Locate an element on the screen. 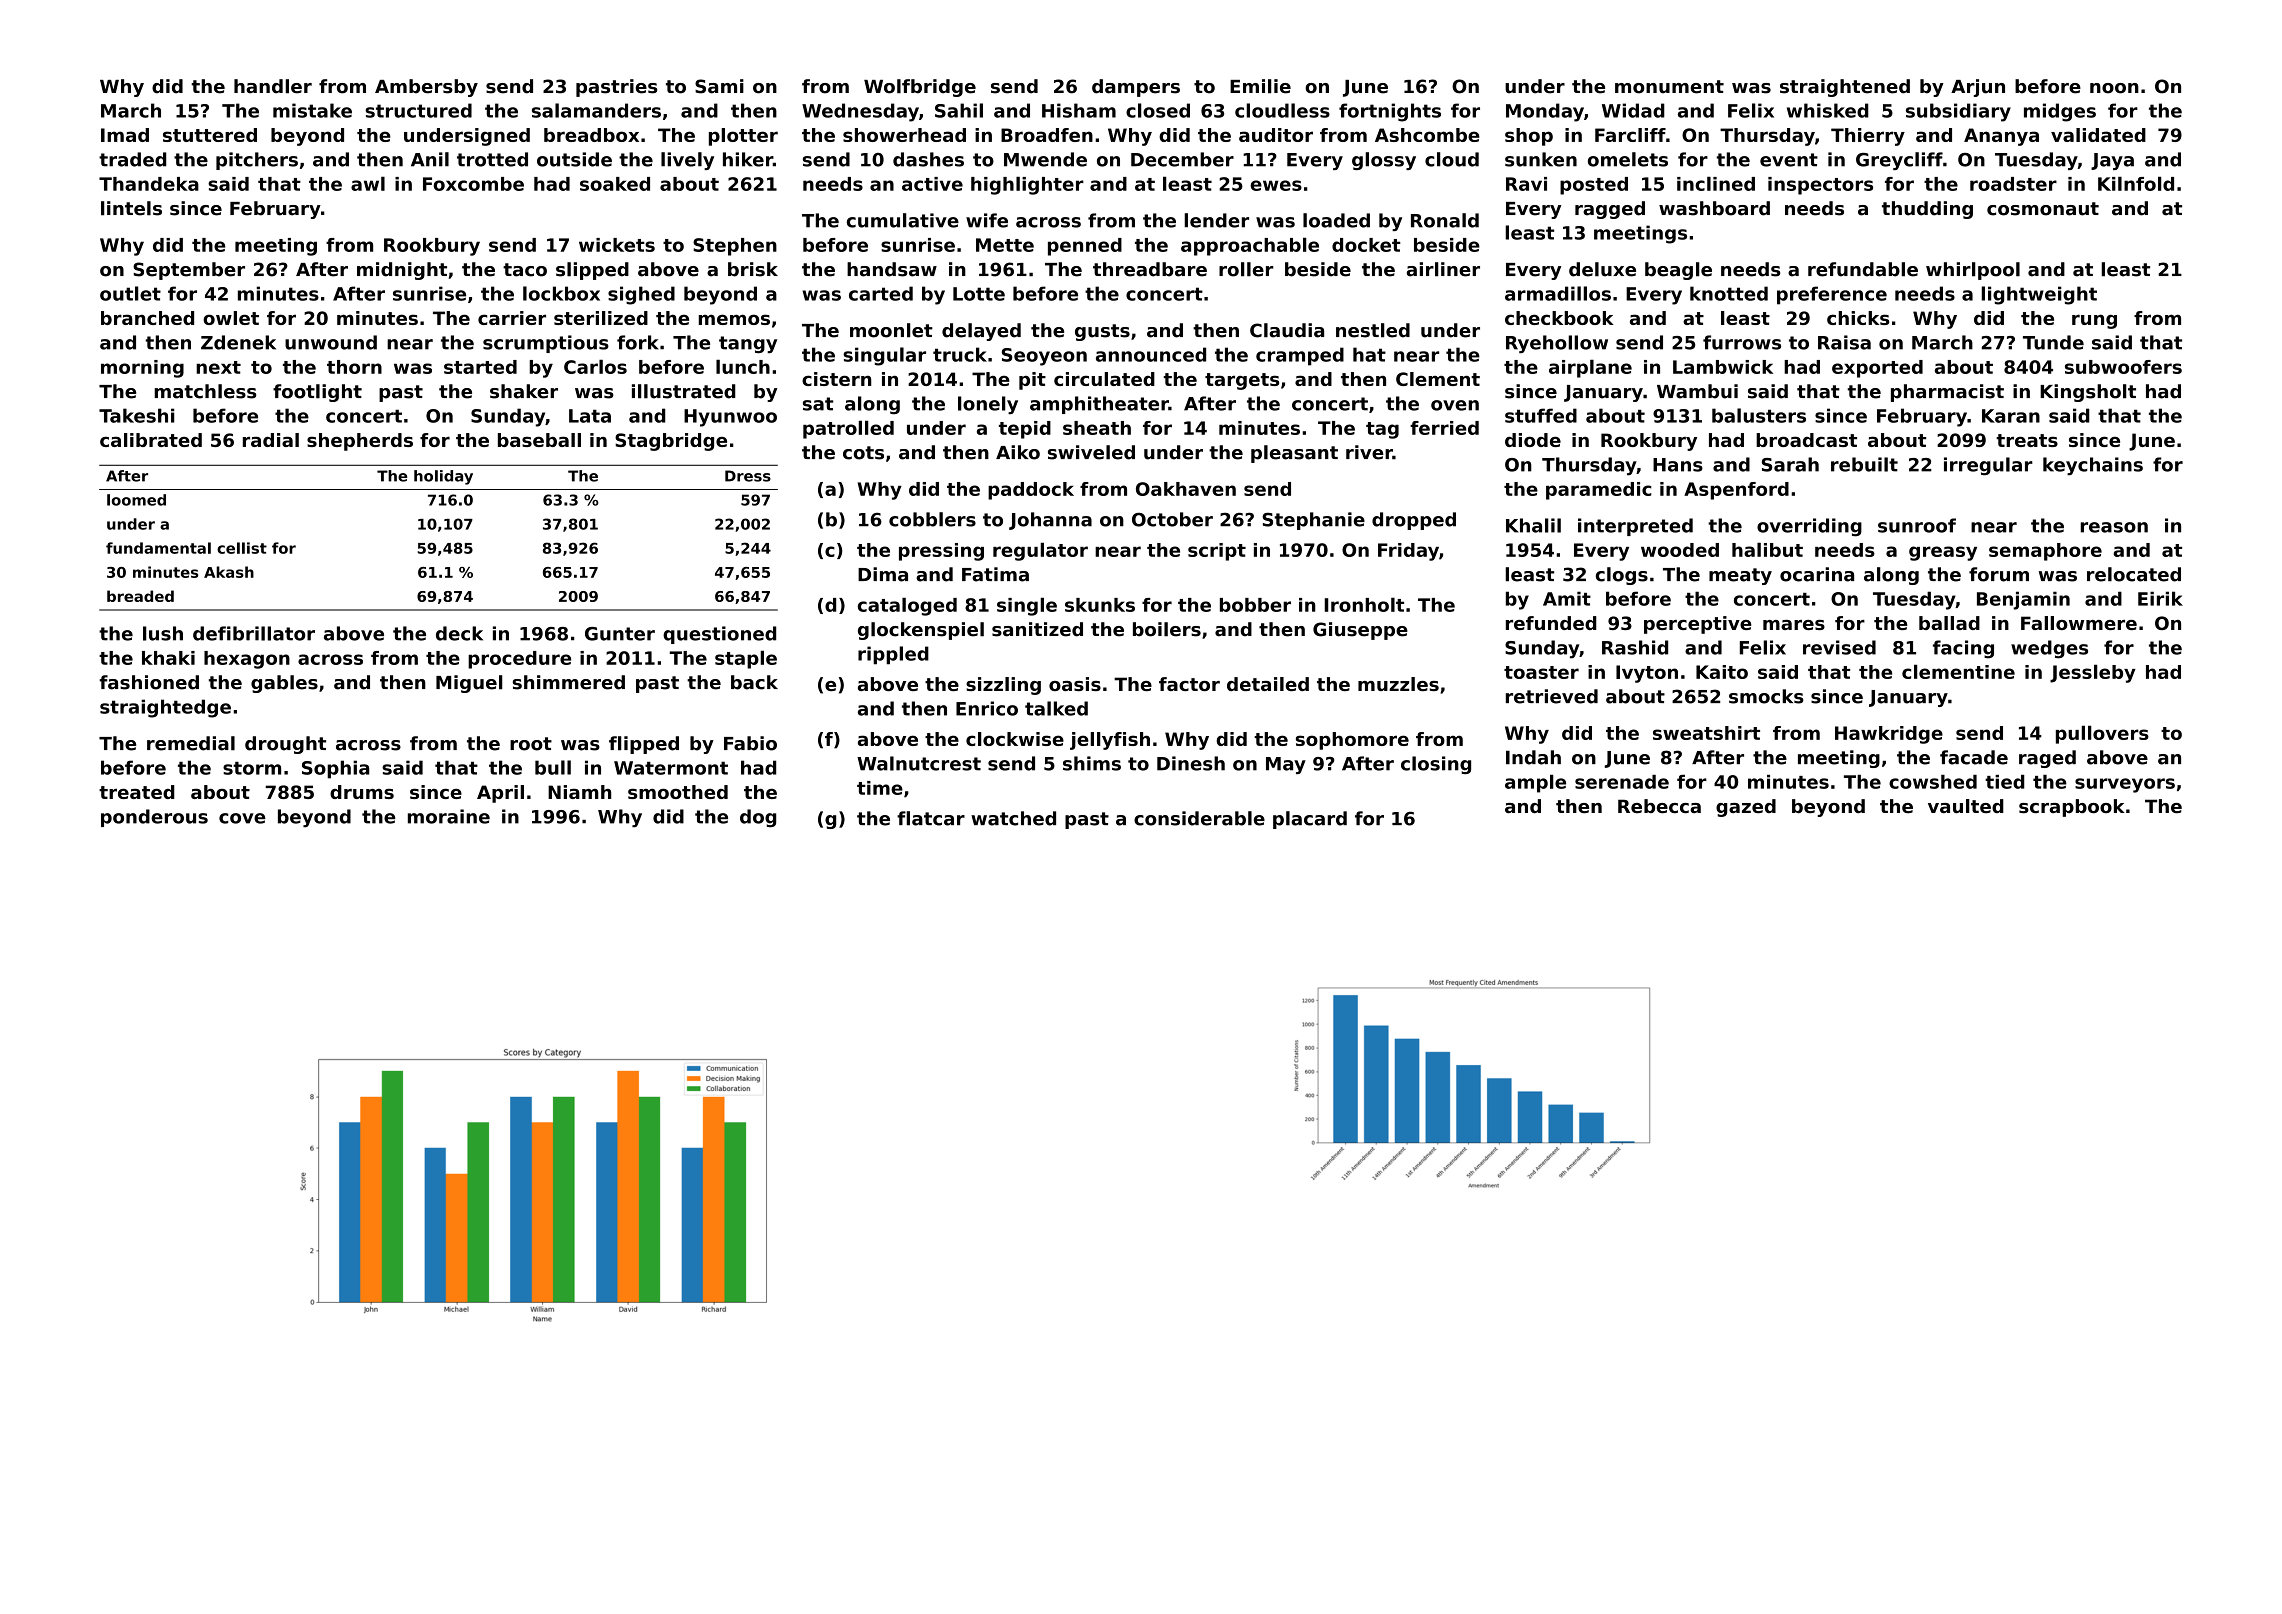 This screenshot has height=1614, width=2282. moraine is located at coordinates (449, 816).
